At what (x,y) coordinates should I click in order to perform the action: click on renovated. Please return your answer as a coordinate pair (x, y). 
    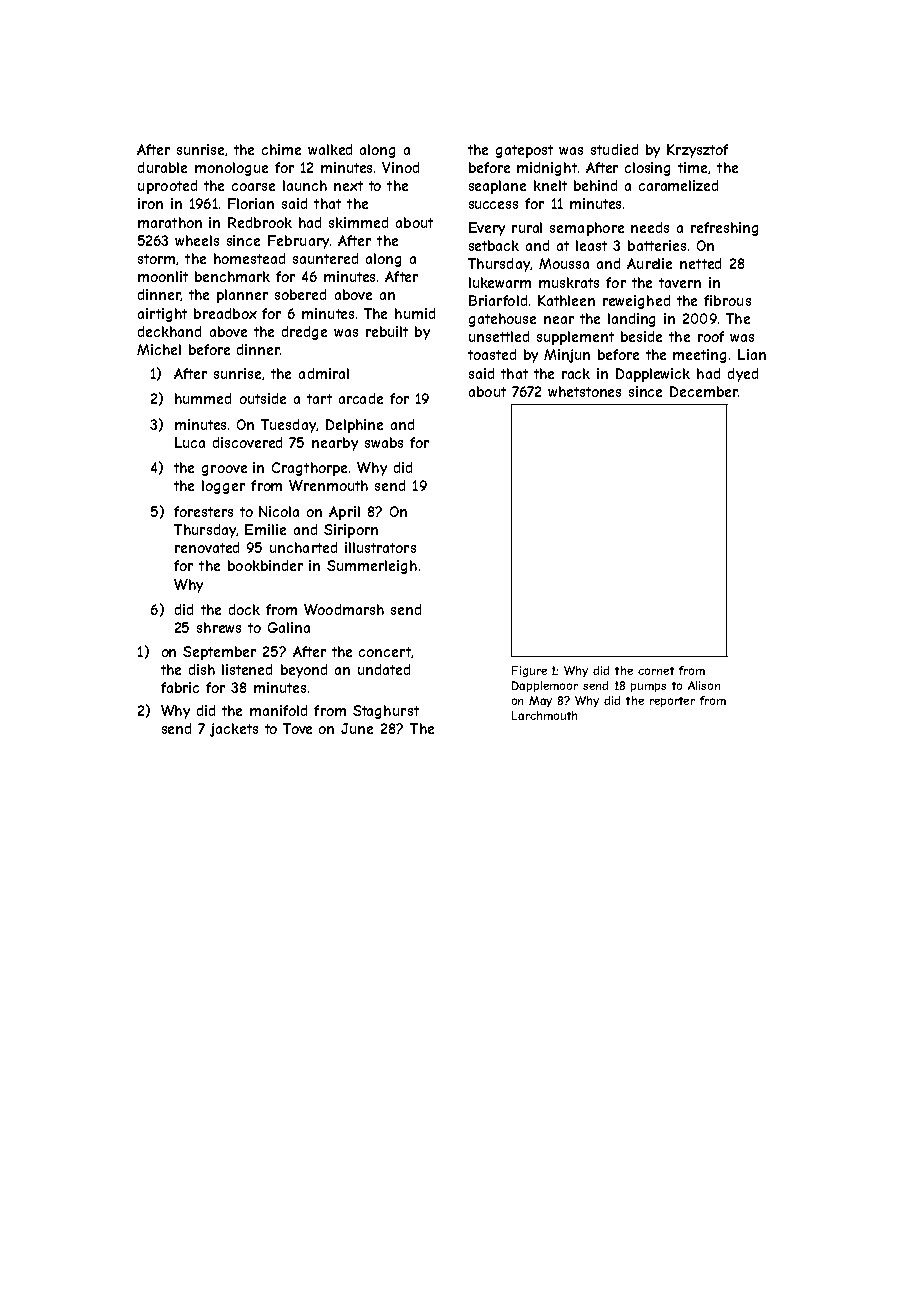
    Looking at the image, I should click on (207, 547).
